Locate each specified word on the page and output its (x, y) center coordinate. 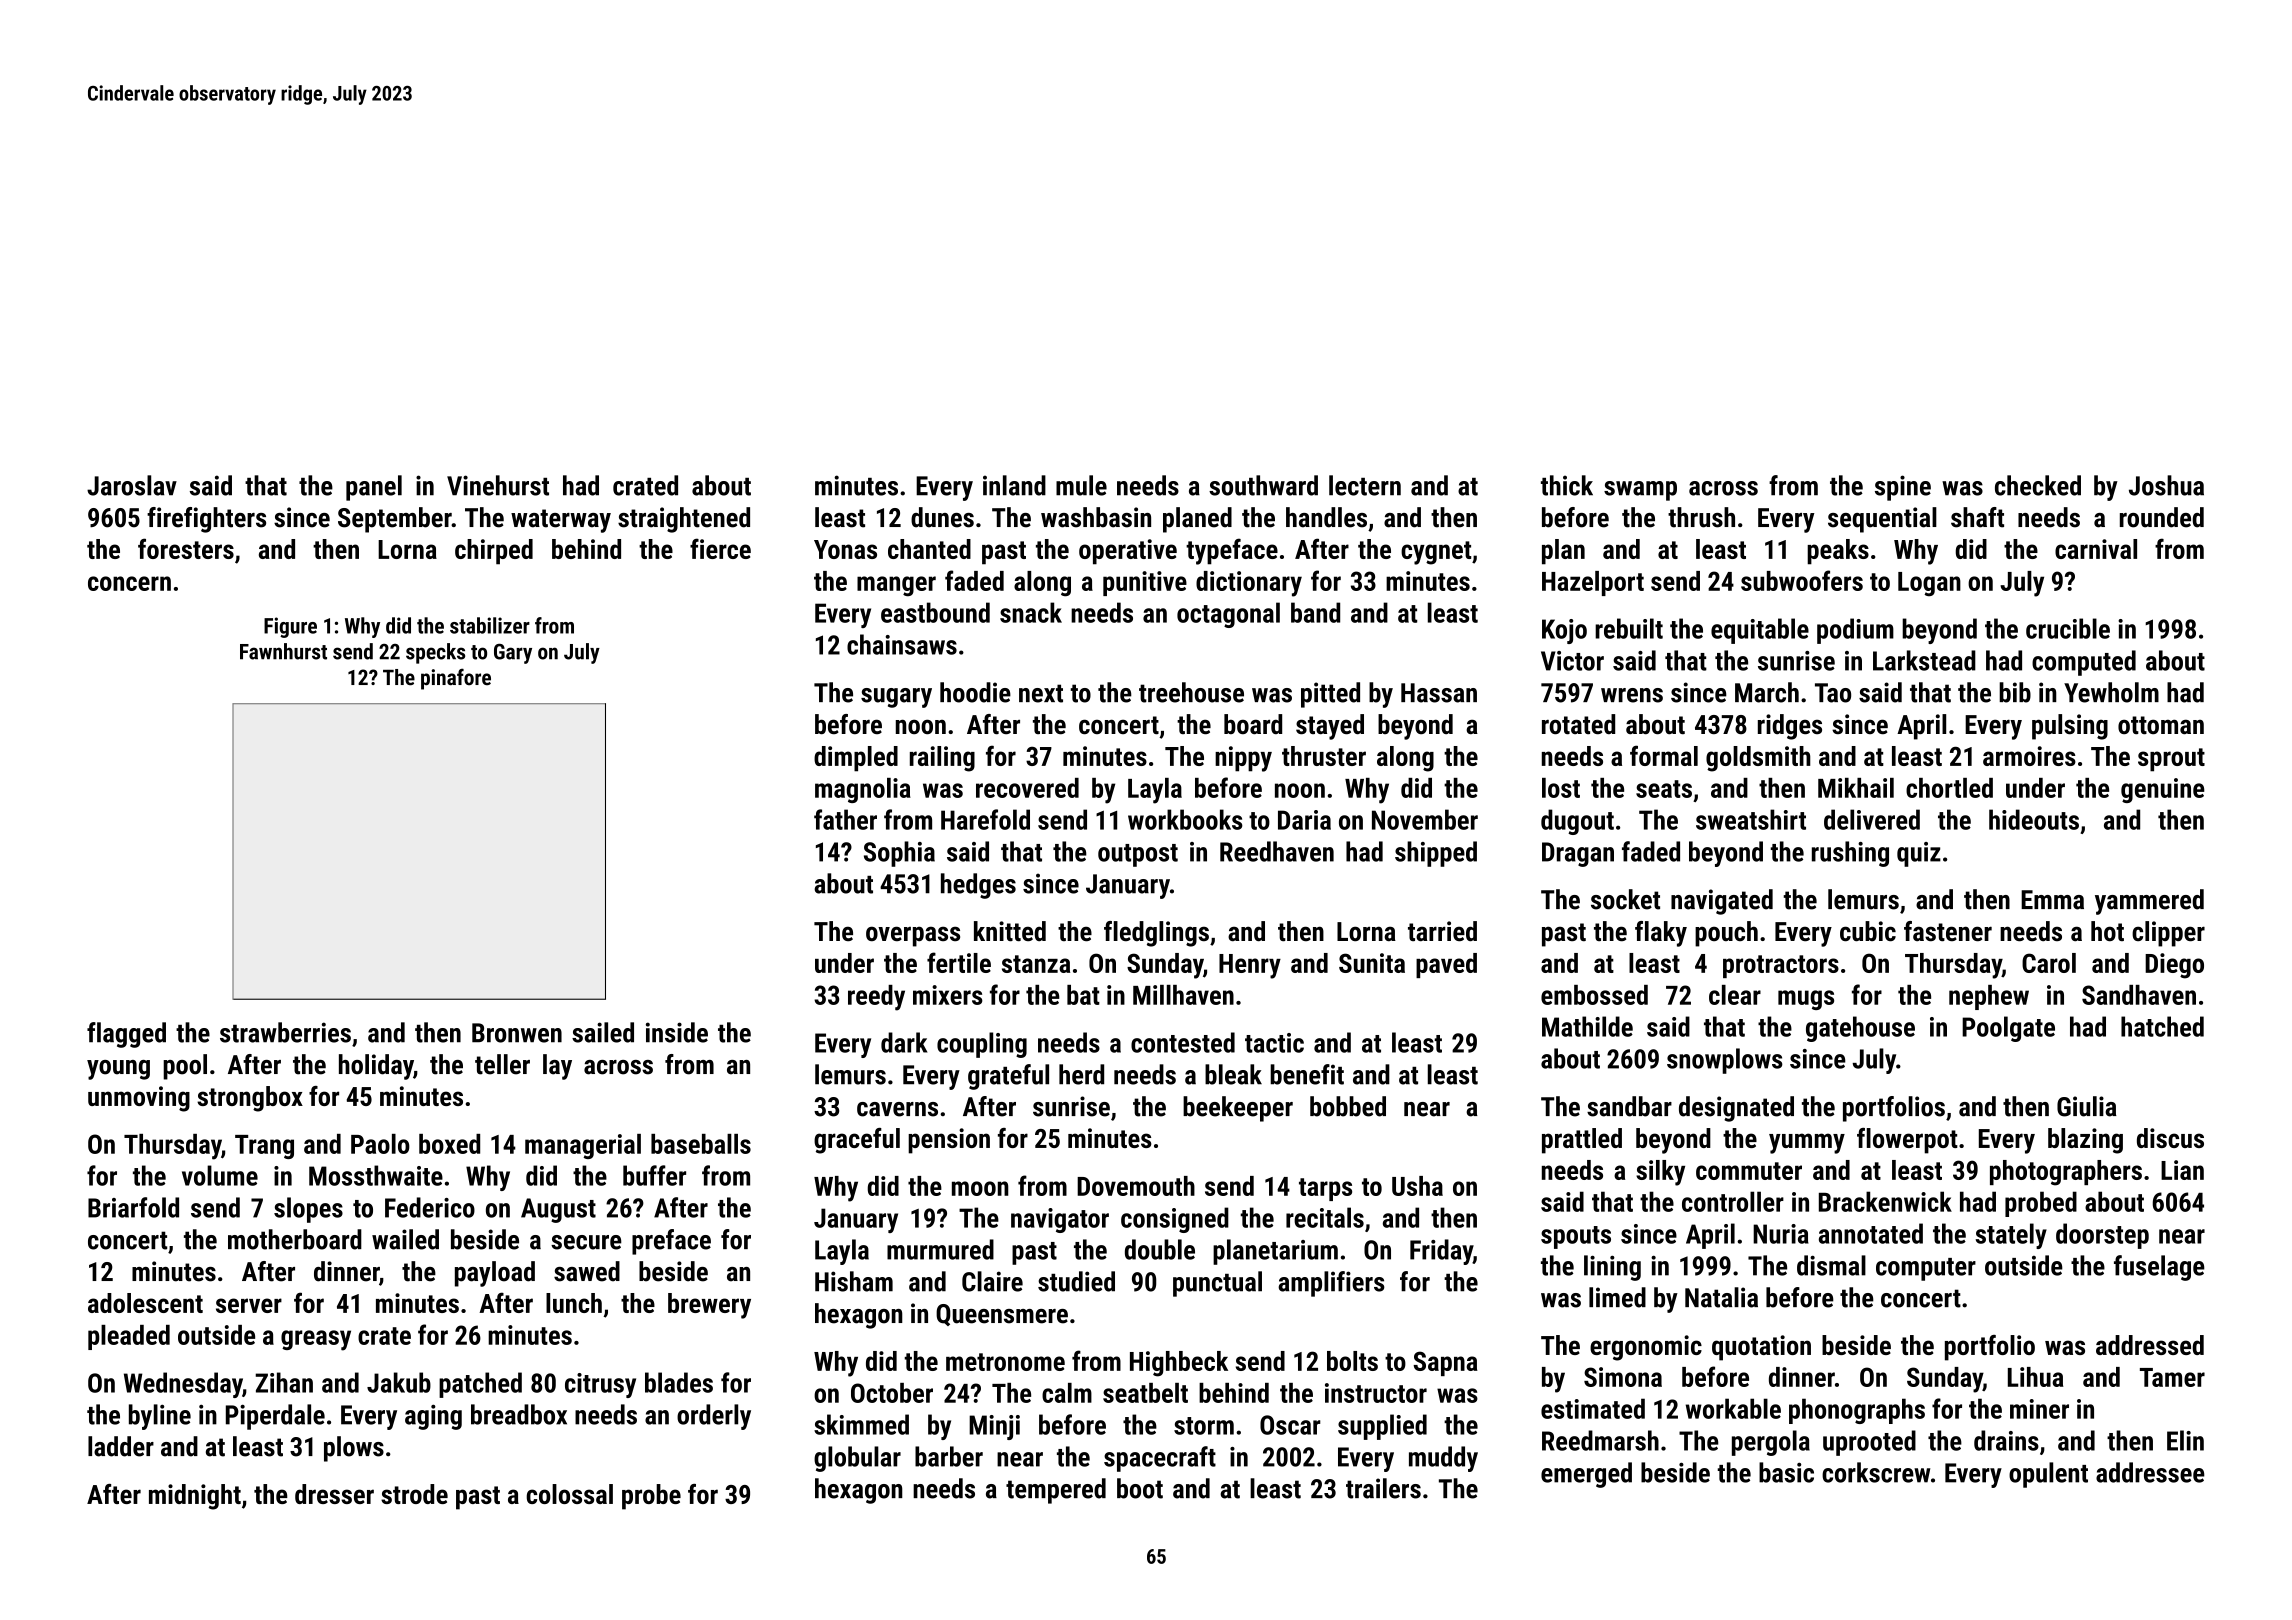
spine (1903, 488)
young (118, 1070)
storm (1204, 1426)
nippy (1243, 759)
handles (1326, 517)
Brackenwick (1885, 1201)
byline (160, 1417)
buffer (654, 1175)
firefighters (206, 520)
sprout (2171, 760)
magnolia (863, 790)
